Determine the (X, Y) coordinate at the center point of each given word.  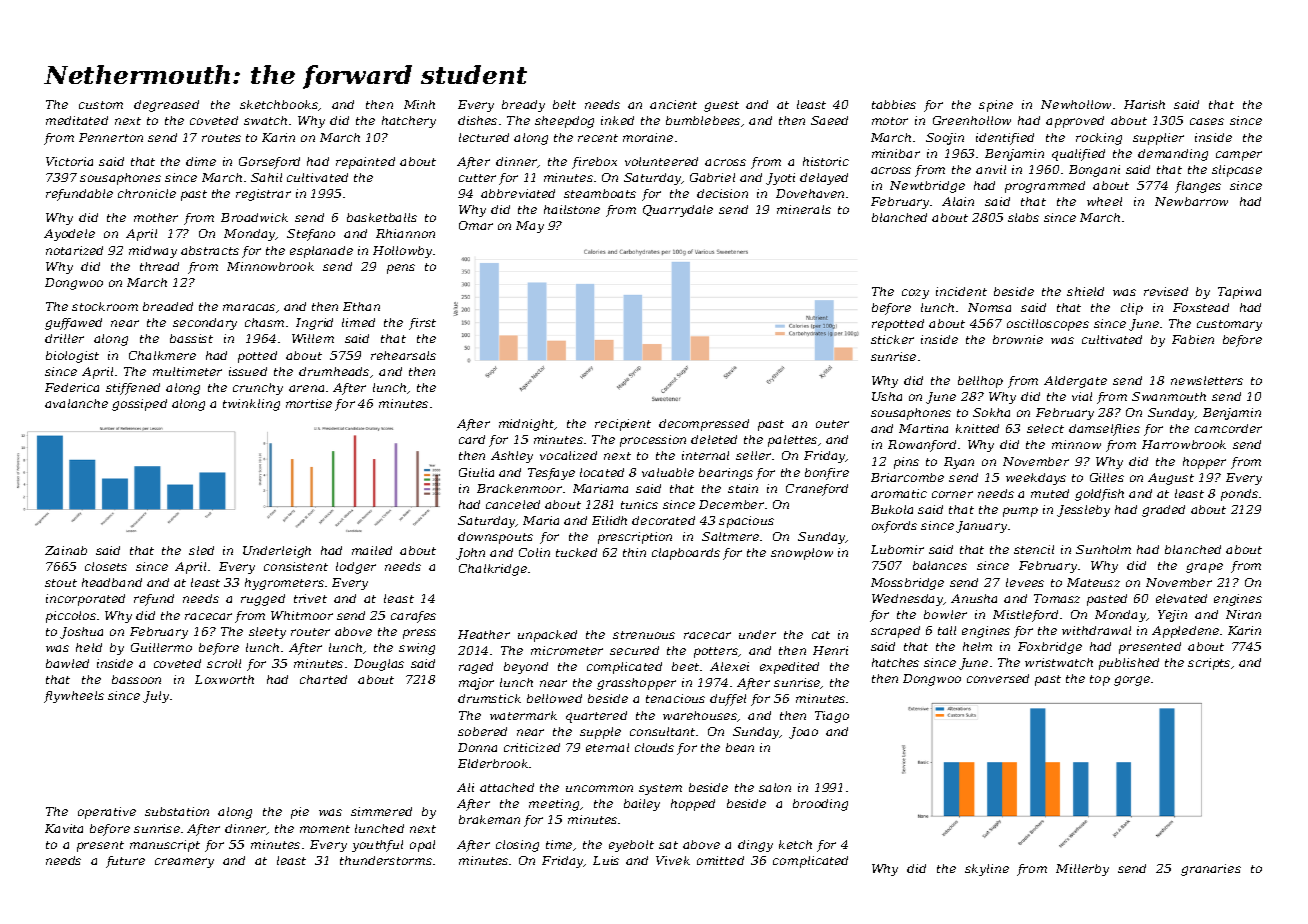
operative (107, 813)
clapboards (686, 554)
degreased (166, 106)
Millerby (1082, 870)
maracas (249, 307)
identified (1005, 139)
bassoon (136, 679)
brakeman (489, 819)
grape (1204, 568)
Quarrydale (678, 211)
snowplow (802, 554)
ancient (673, 104)
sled (201, 550)
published (1129, 664)
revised (1166, 291)
